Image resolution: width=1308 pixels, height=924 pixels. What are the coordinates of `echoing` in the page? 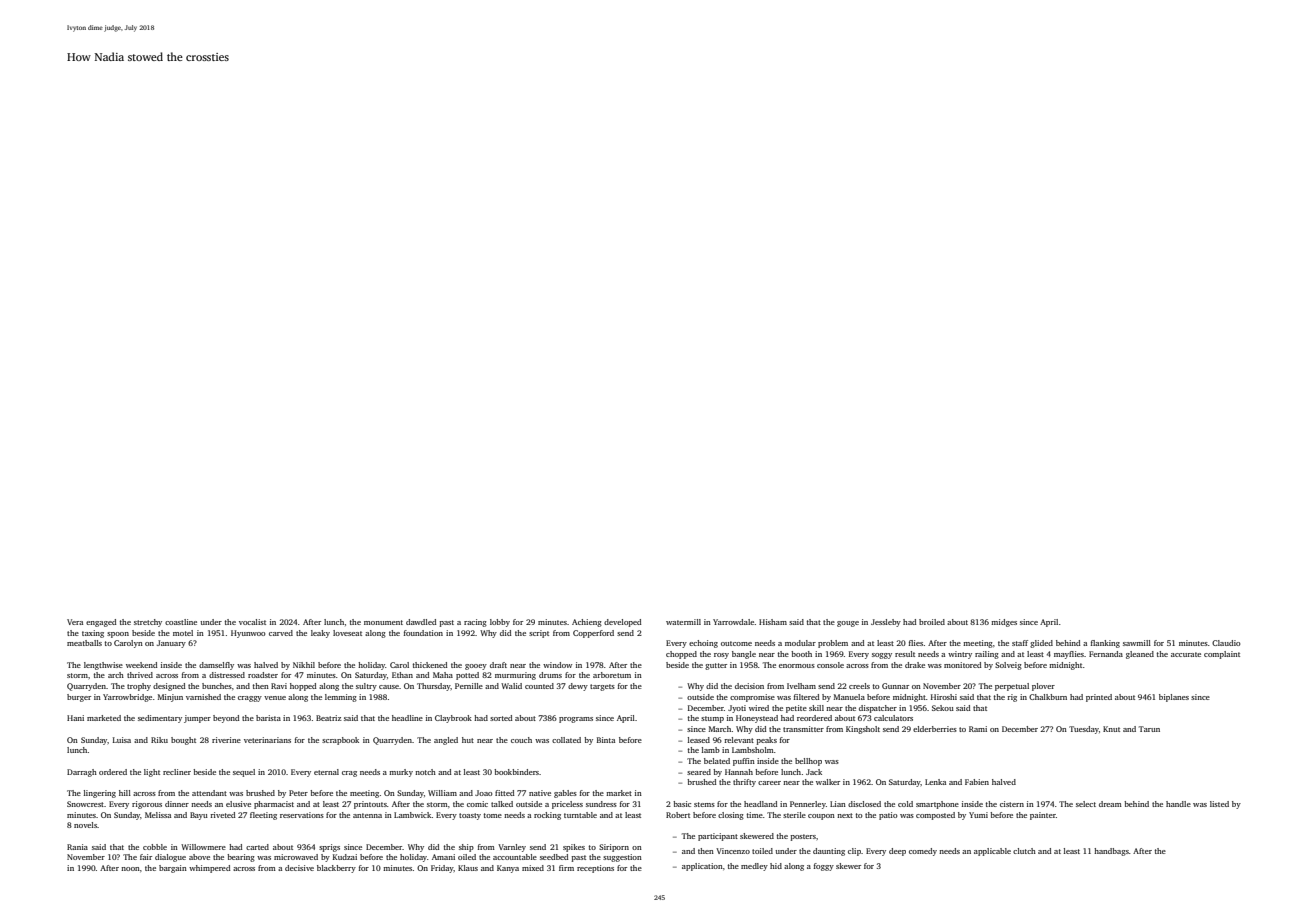 It's located at (703, 644).
